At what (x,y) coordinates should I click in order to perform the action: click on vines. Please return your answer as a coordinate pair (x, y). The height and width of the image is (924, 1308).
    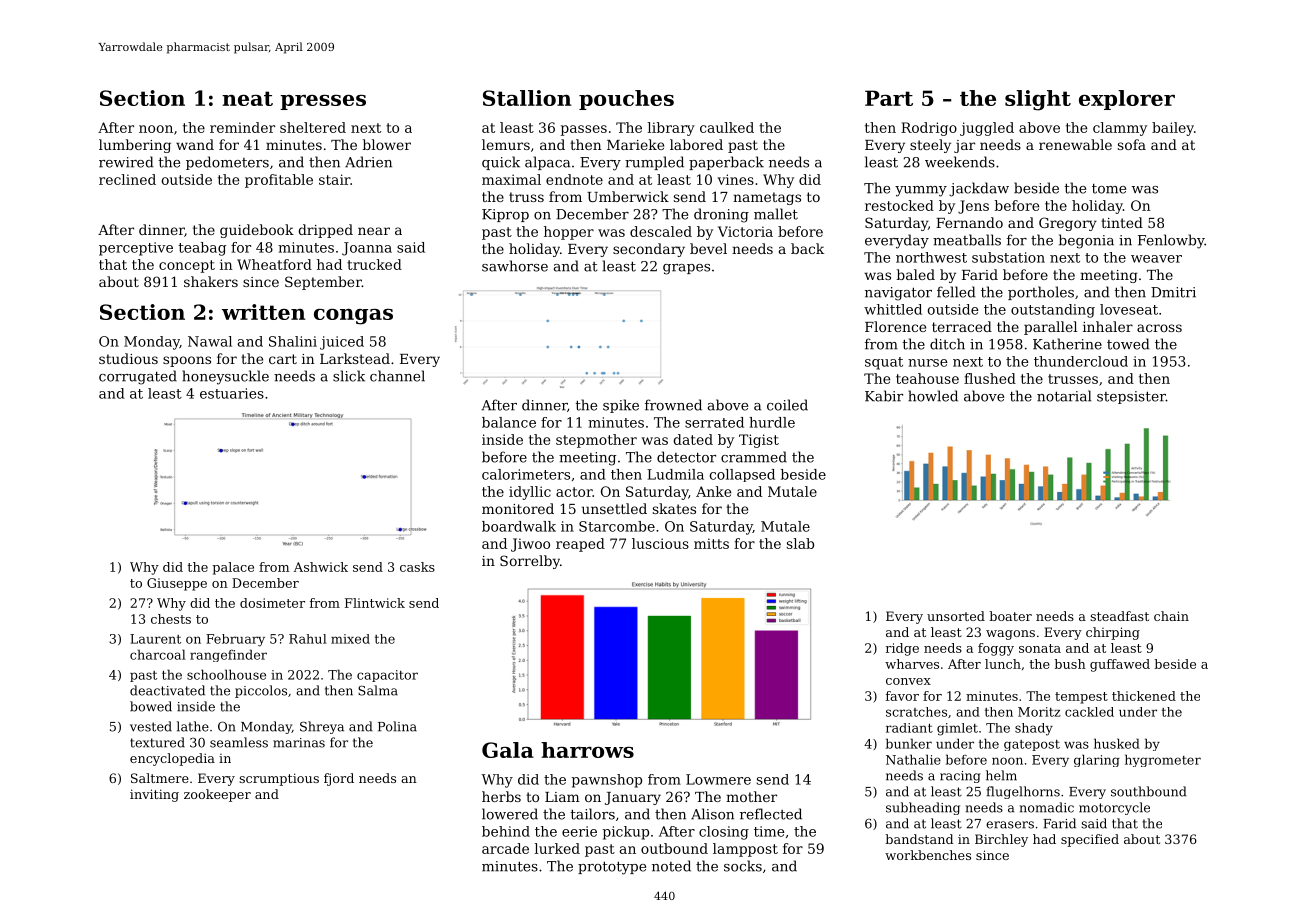
    Looking at the image, I should click on (735, 179).
